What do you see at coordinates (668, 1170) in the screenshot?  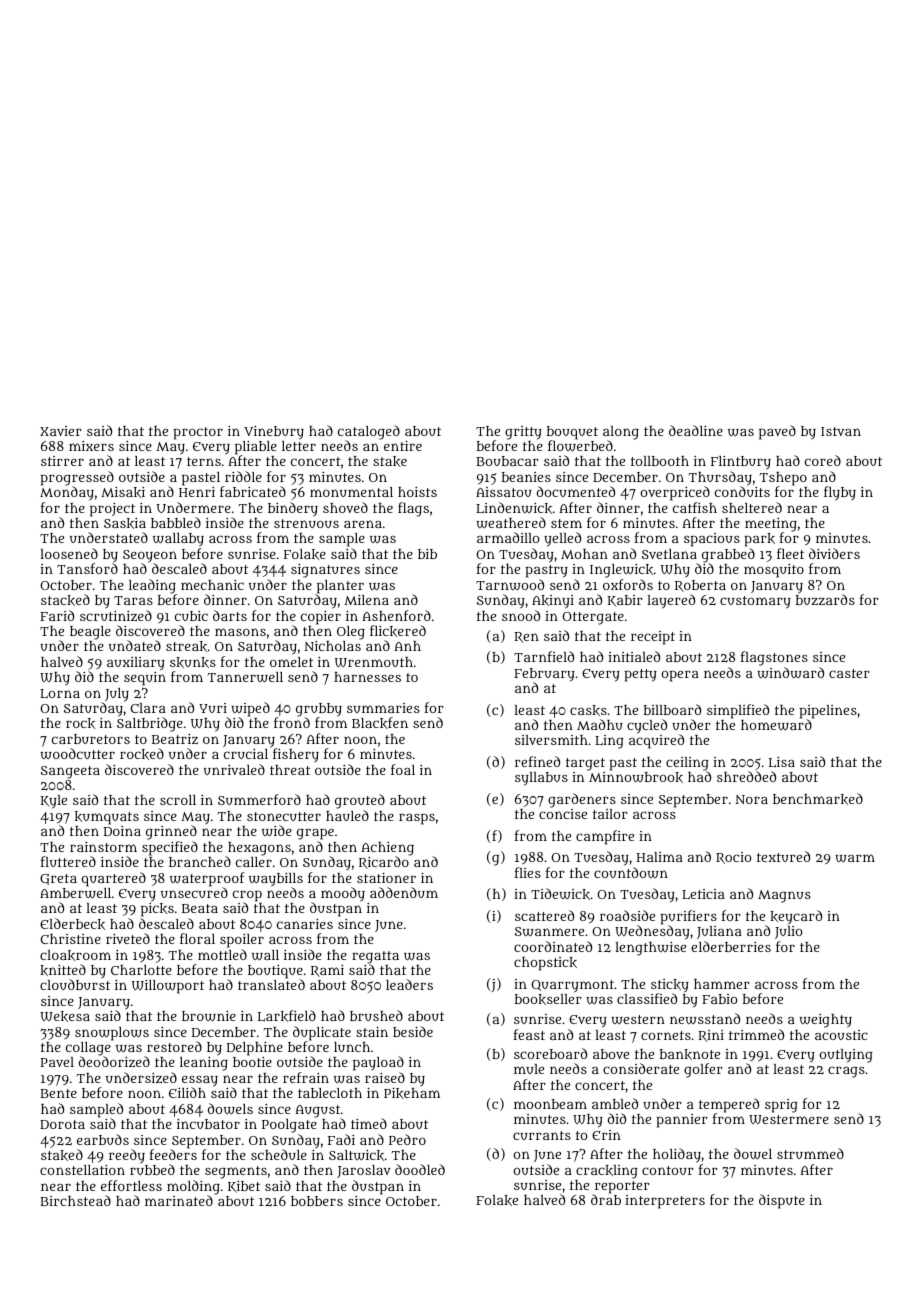 I see `contour` at bounding box center [668, 1170].
